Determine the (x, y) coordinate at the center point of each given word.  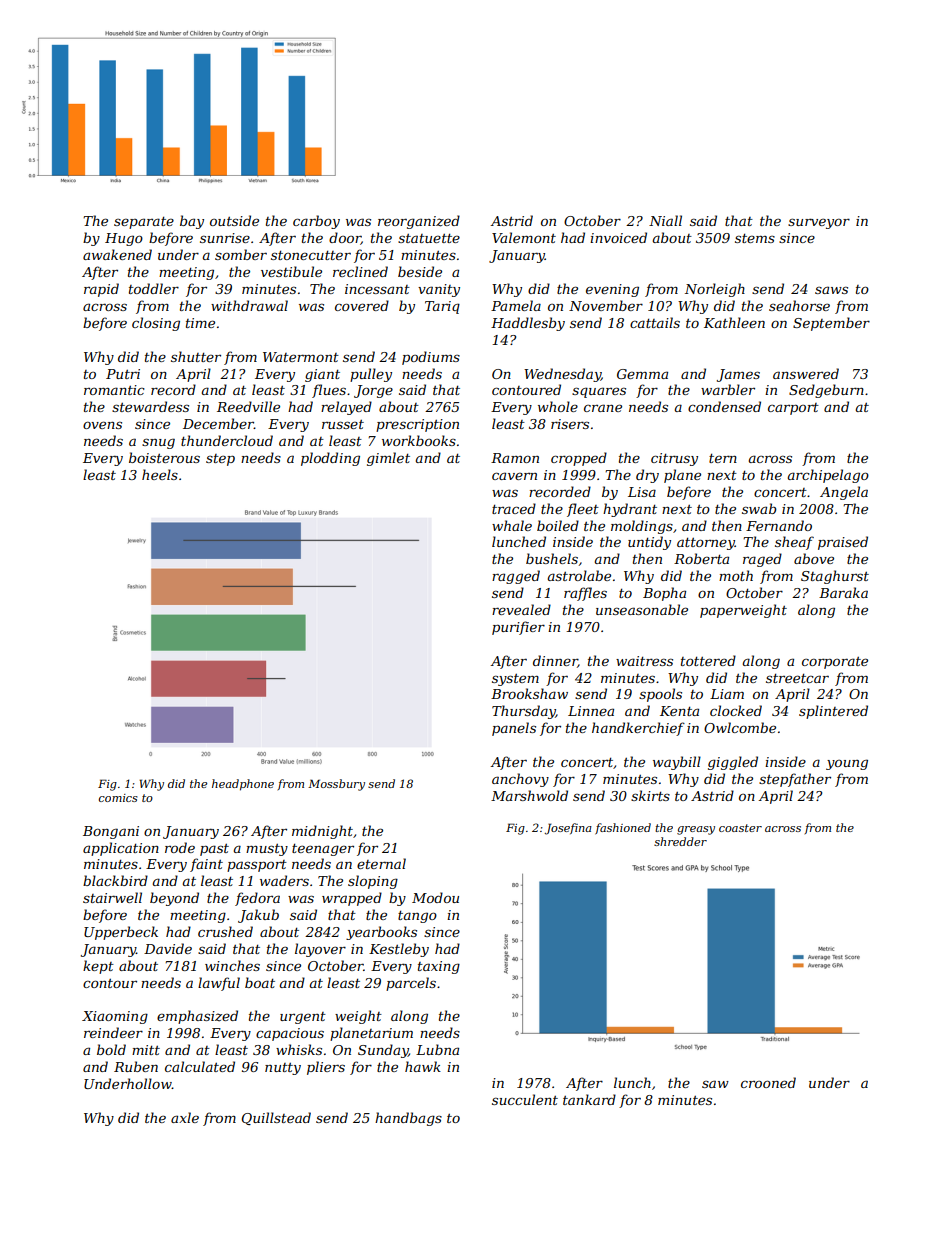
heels (160, 474)
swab (759, 508)
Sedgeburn (826, 391)
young (847, 764)
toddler (154, 288)
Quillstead (276, 1118)
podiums (431, 358)
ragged (516, 577)
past (214, 850)
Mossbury (336, 785)
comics (118, 798)
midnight (322, 832)
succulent (525, 1099)
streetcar (797, 678)
